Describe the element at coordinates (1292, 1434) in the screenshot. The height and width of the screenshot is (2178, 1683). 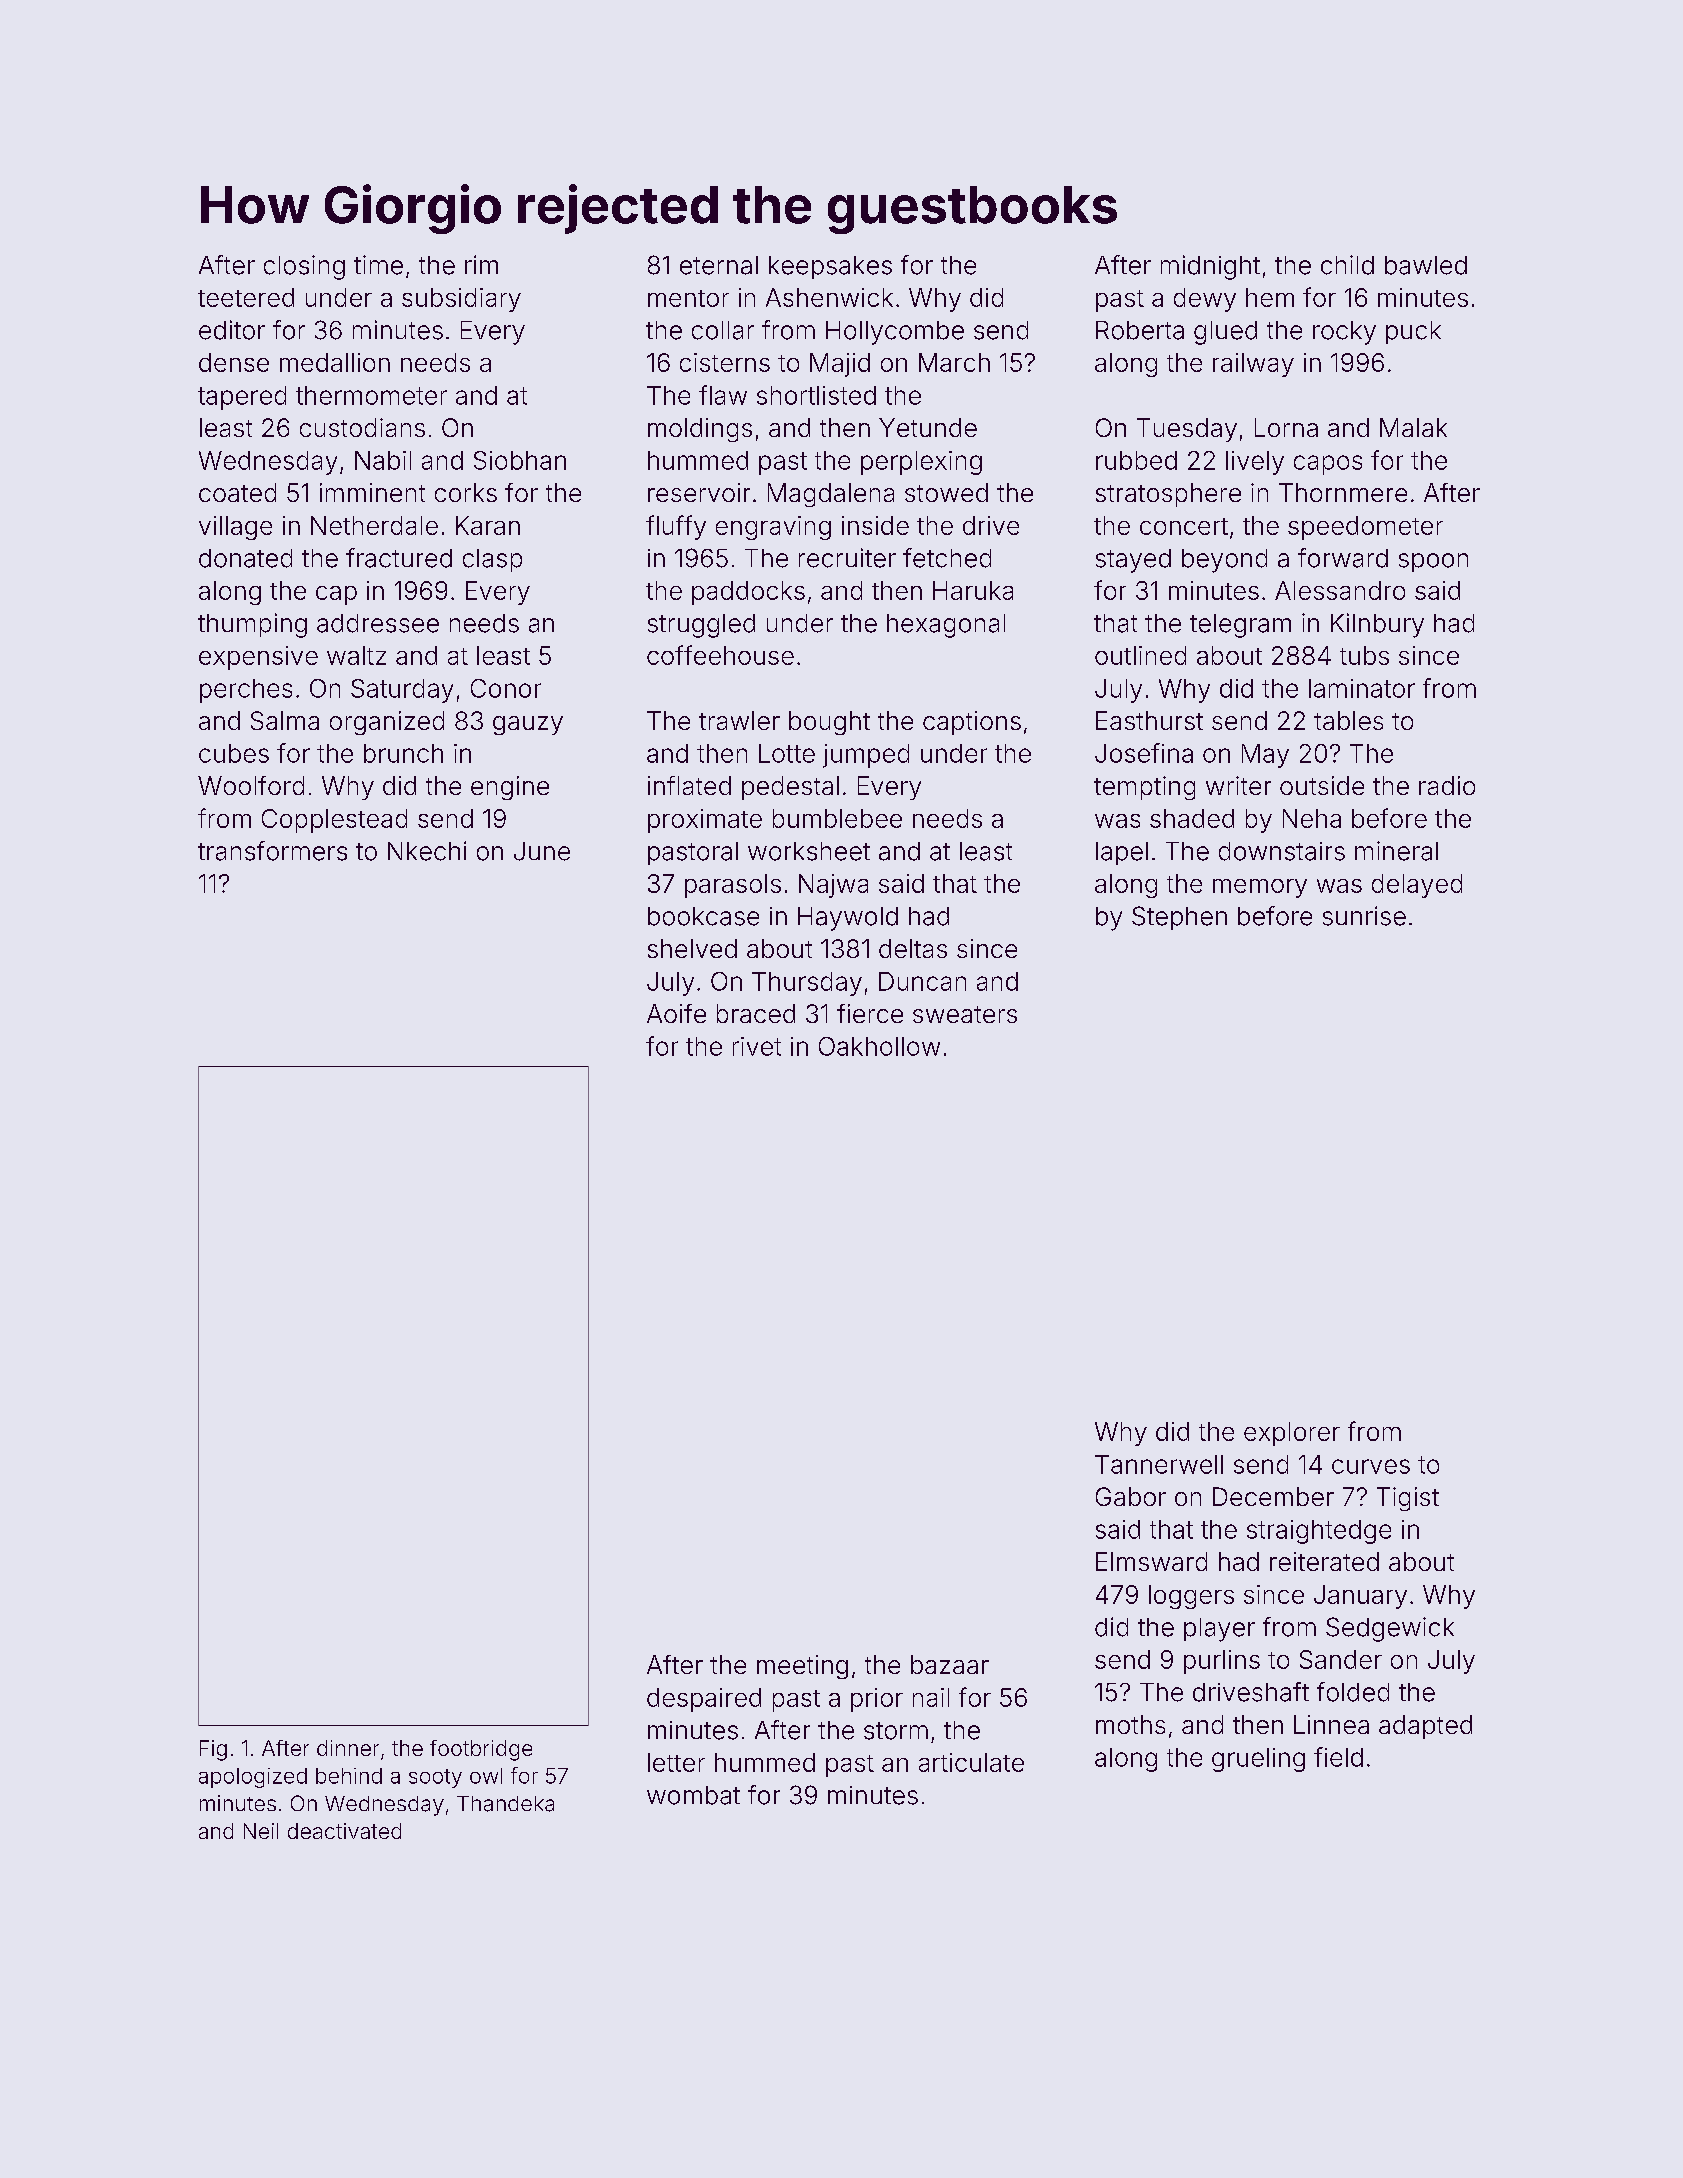
I see `explorer` at that location.
